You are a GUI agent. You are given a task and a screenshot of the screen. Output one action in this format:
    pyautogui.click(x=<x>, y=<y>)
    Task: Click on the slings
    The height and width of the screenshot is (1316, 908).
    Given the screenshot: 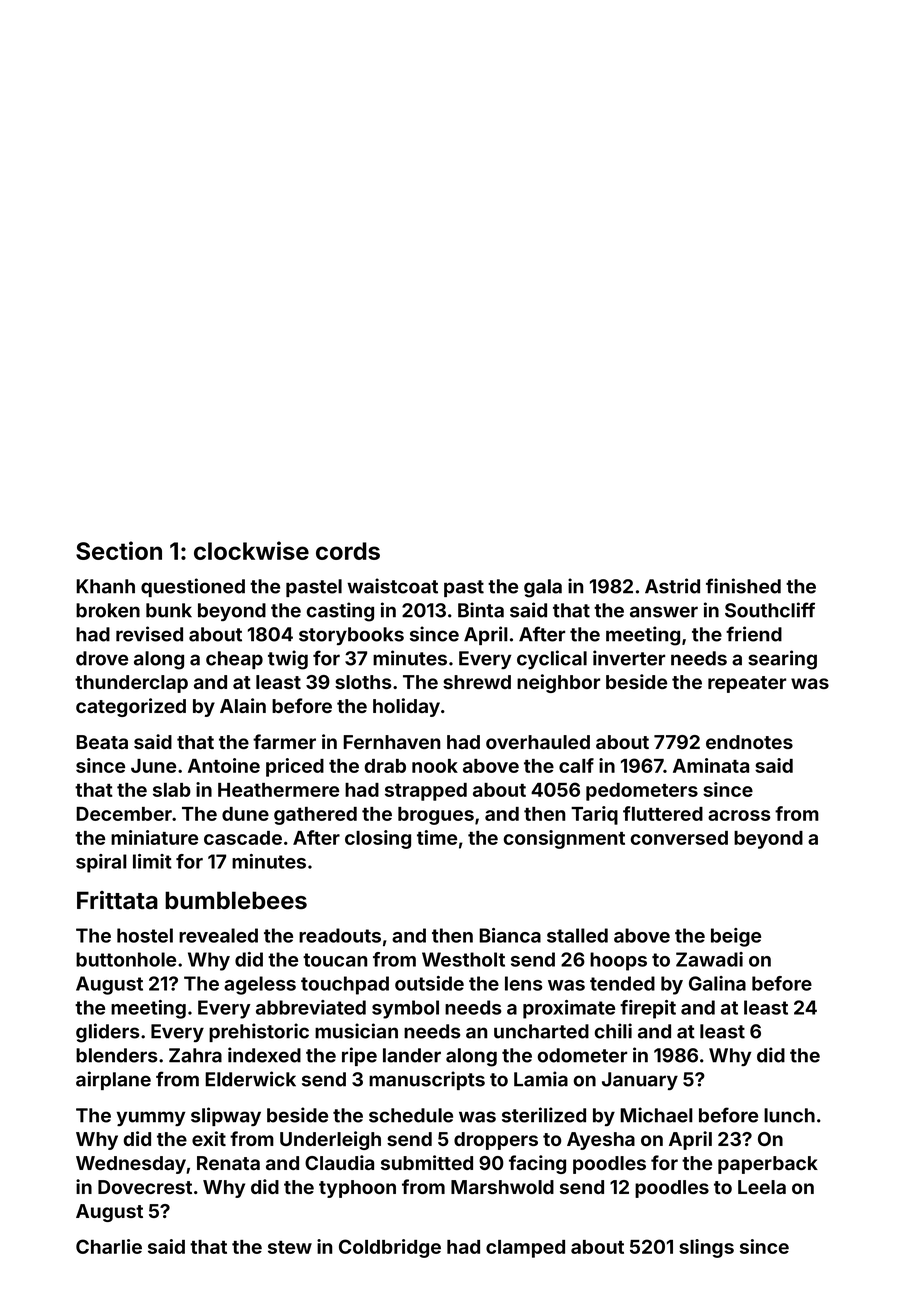 What is the action you would take?
    pyautogui.click(x=706, y=1248)
